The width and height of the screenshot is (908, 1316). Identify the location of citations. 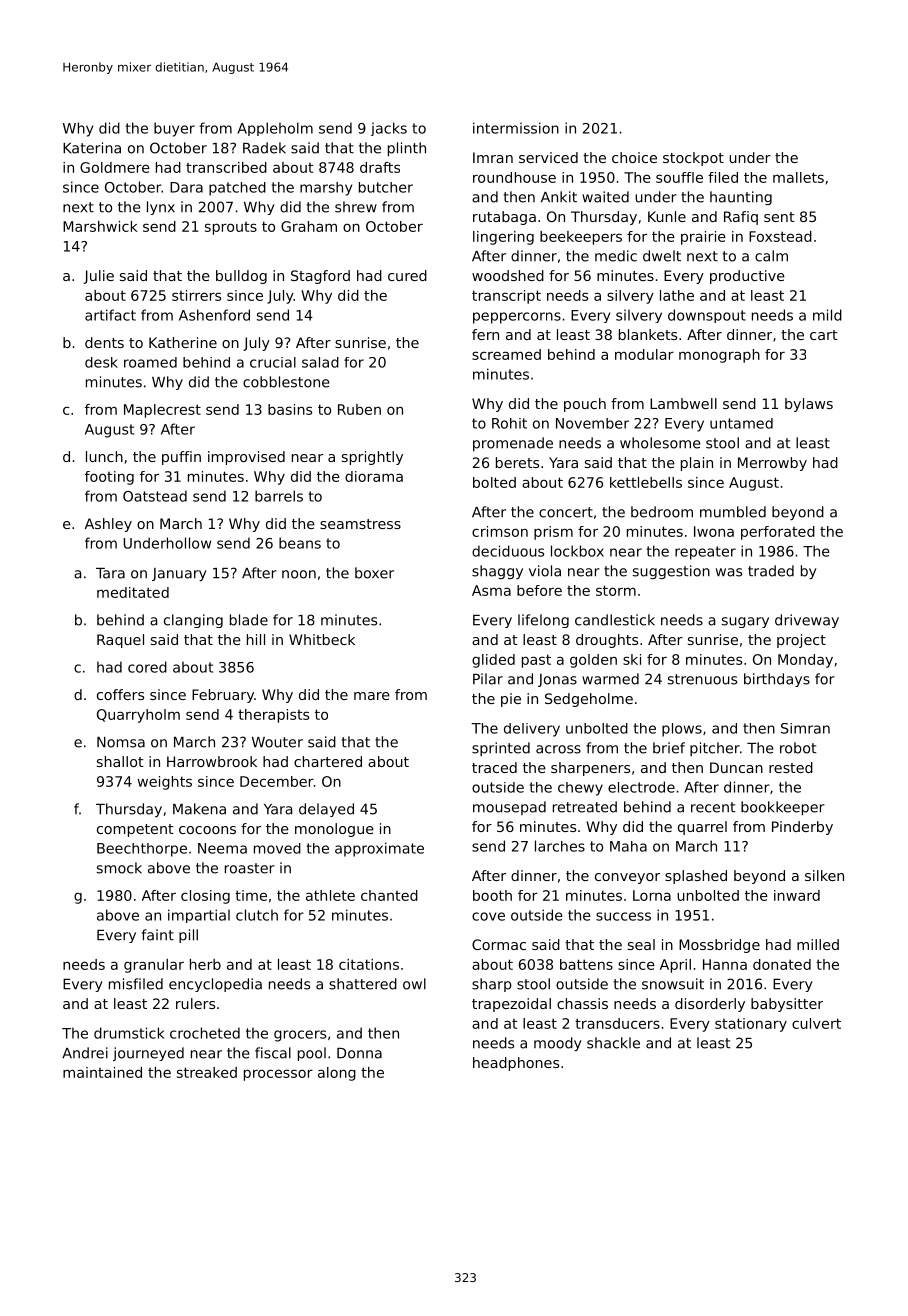
(369, 964).
